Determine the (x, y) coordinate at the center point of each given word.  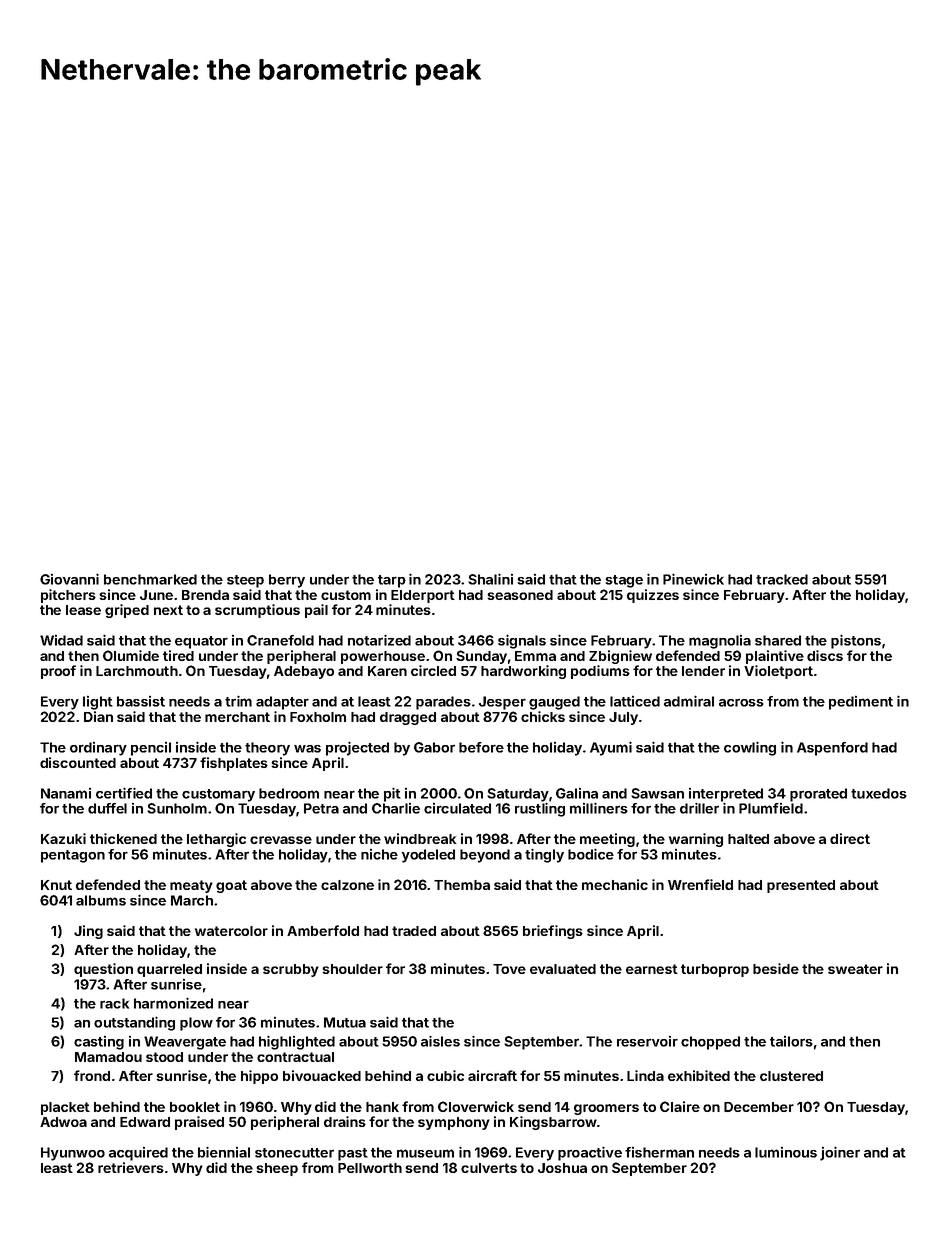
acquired (138, 1154)
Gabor (434, 747)
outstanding (134, 1024)
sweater (855, 969)
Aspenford (832, 749)
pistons (856, 642)
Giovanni (69, 579)
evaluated (563, 969)
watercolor (231, 931)
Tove (509, 969)
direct (850, 838)
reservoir (647, 1041)
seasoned (520, 595)
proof (58, 672)
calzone (347, 885)
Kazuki (63, 838)
